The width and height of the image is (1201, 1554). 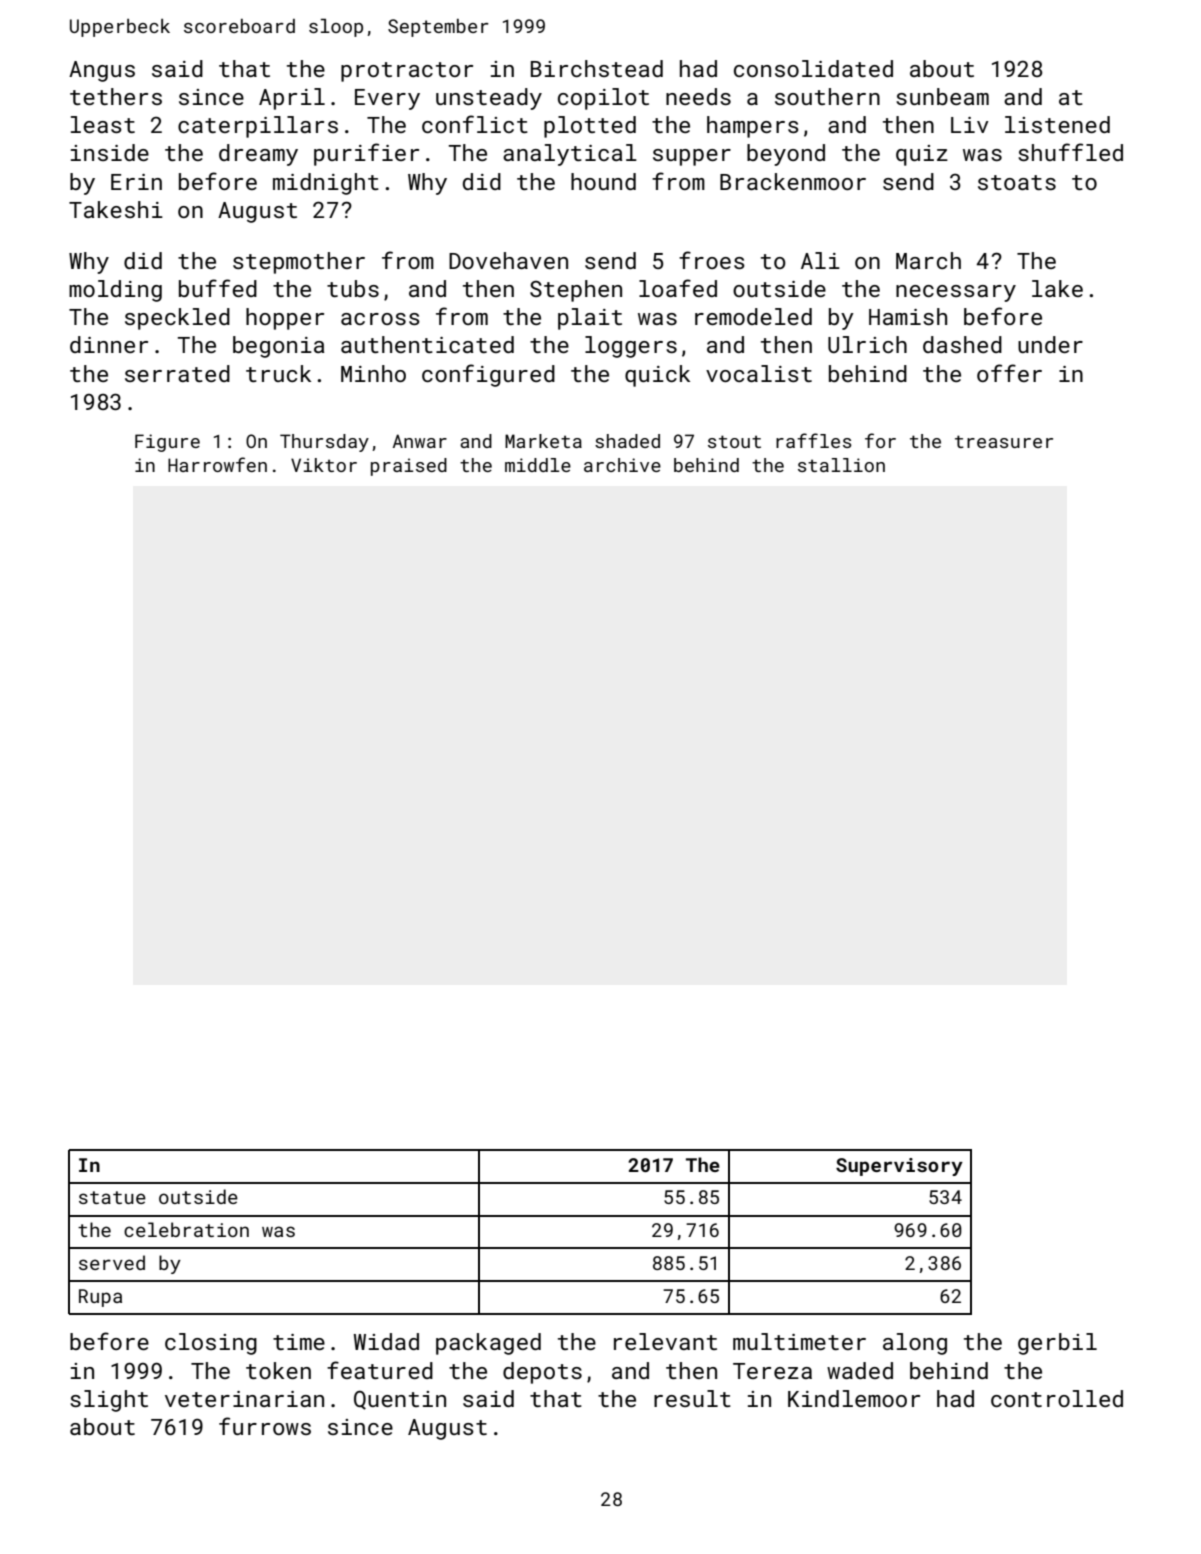 What do you see at coordinates (112, 1197) in the image?
I see `statue` at bounding box center [112, 1197].
